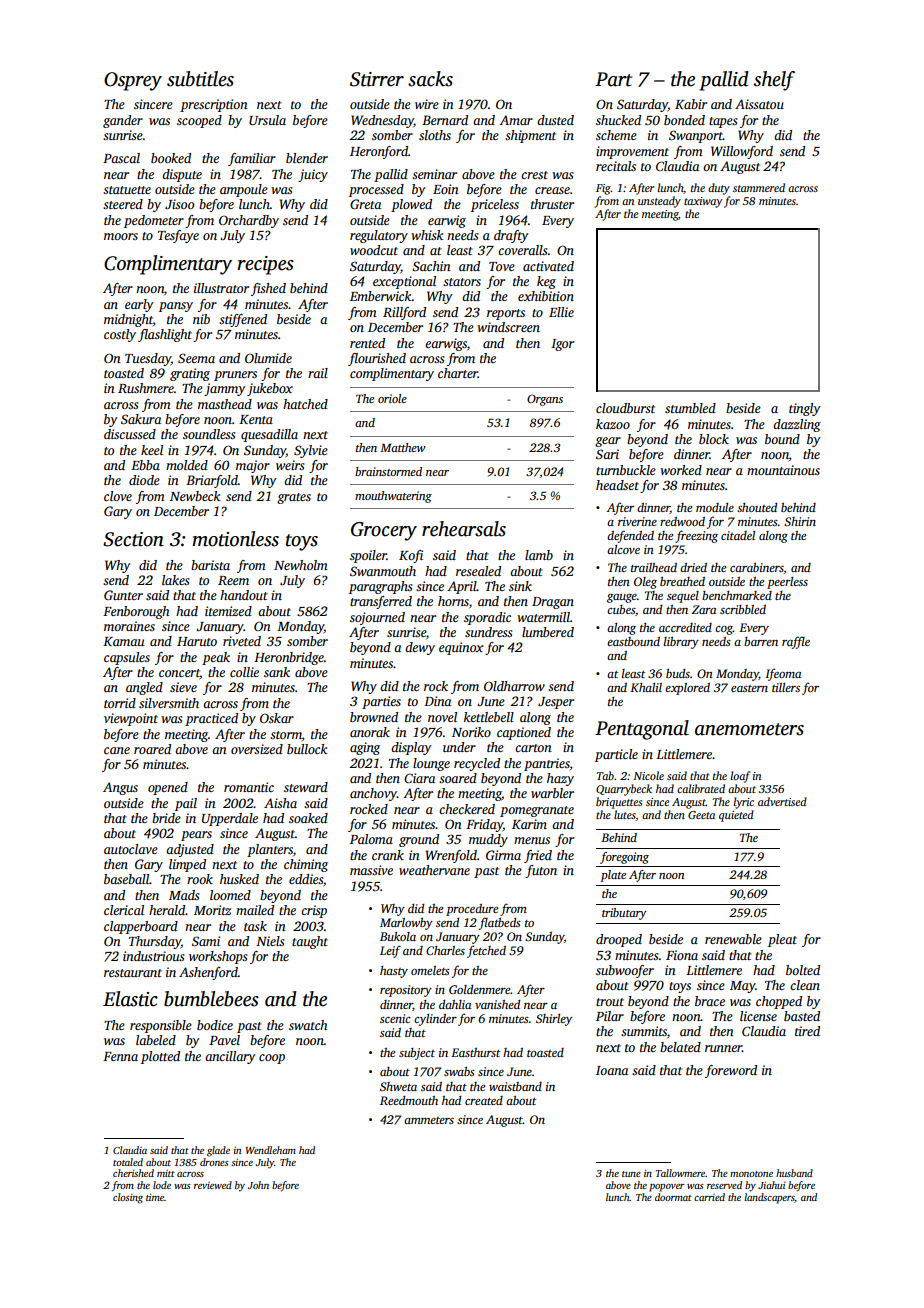 The image size is (924, 1308). What do you see at coordinates (120, 1056) in the screenshot?
I see `Fenna` at bounding box center [120, 1056].
